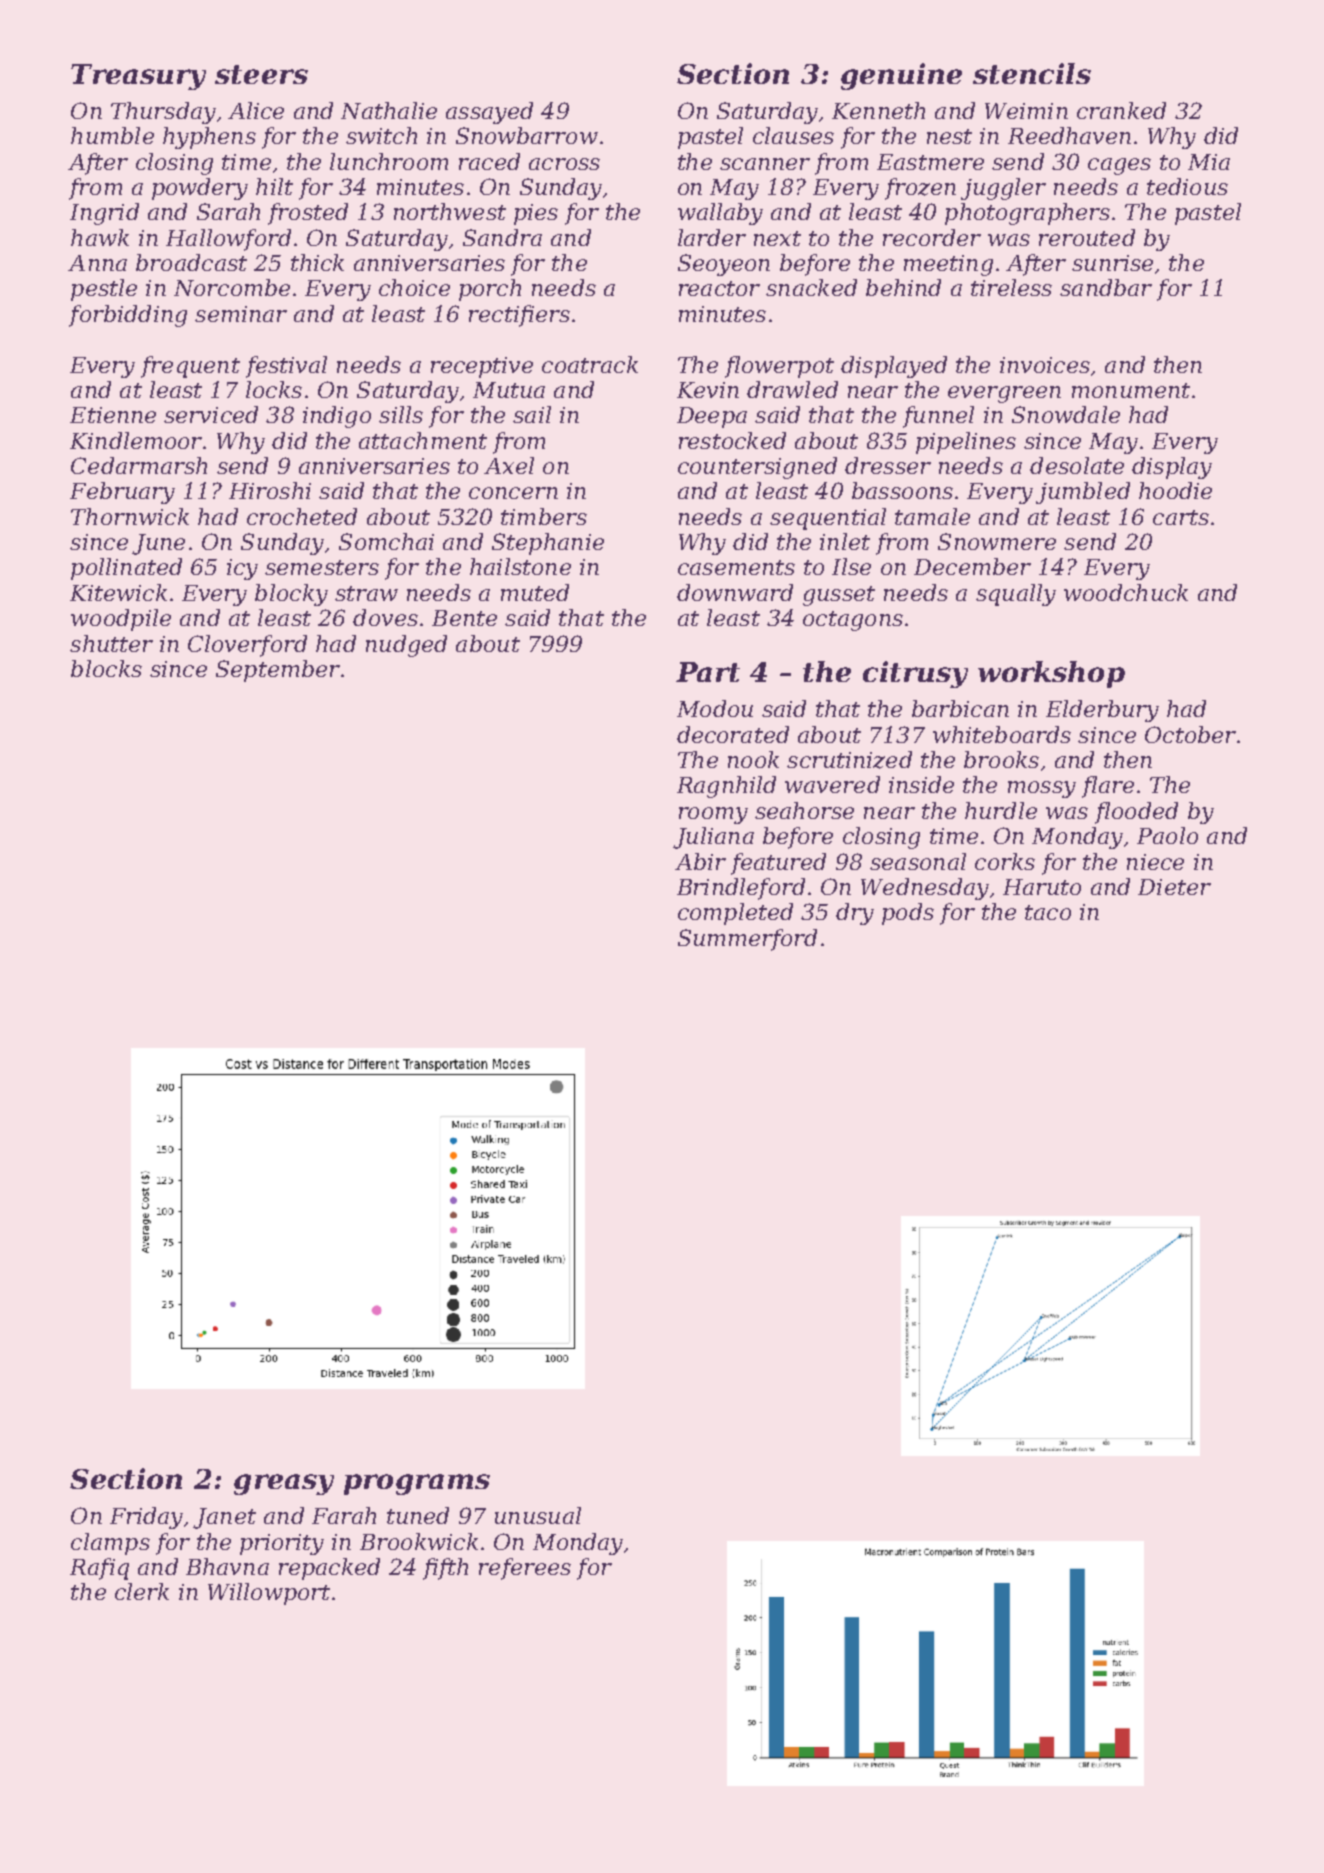 Image resolution: width=1324 pixels, height=1873 pixels. What do you see at coordinates (1121, 110) in the page?
I see `cranked` at bounding box center [1121, 110].
